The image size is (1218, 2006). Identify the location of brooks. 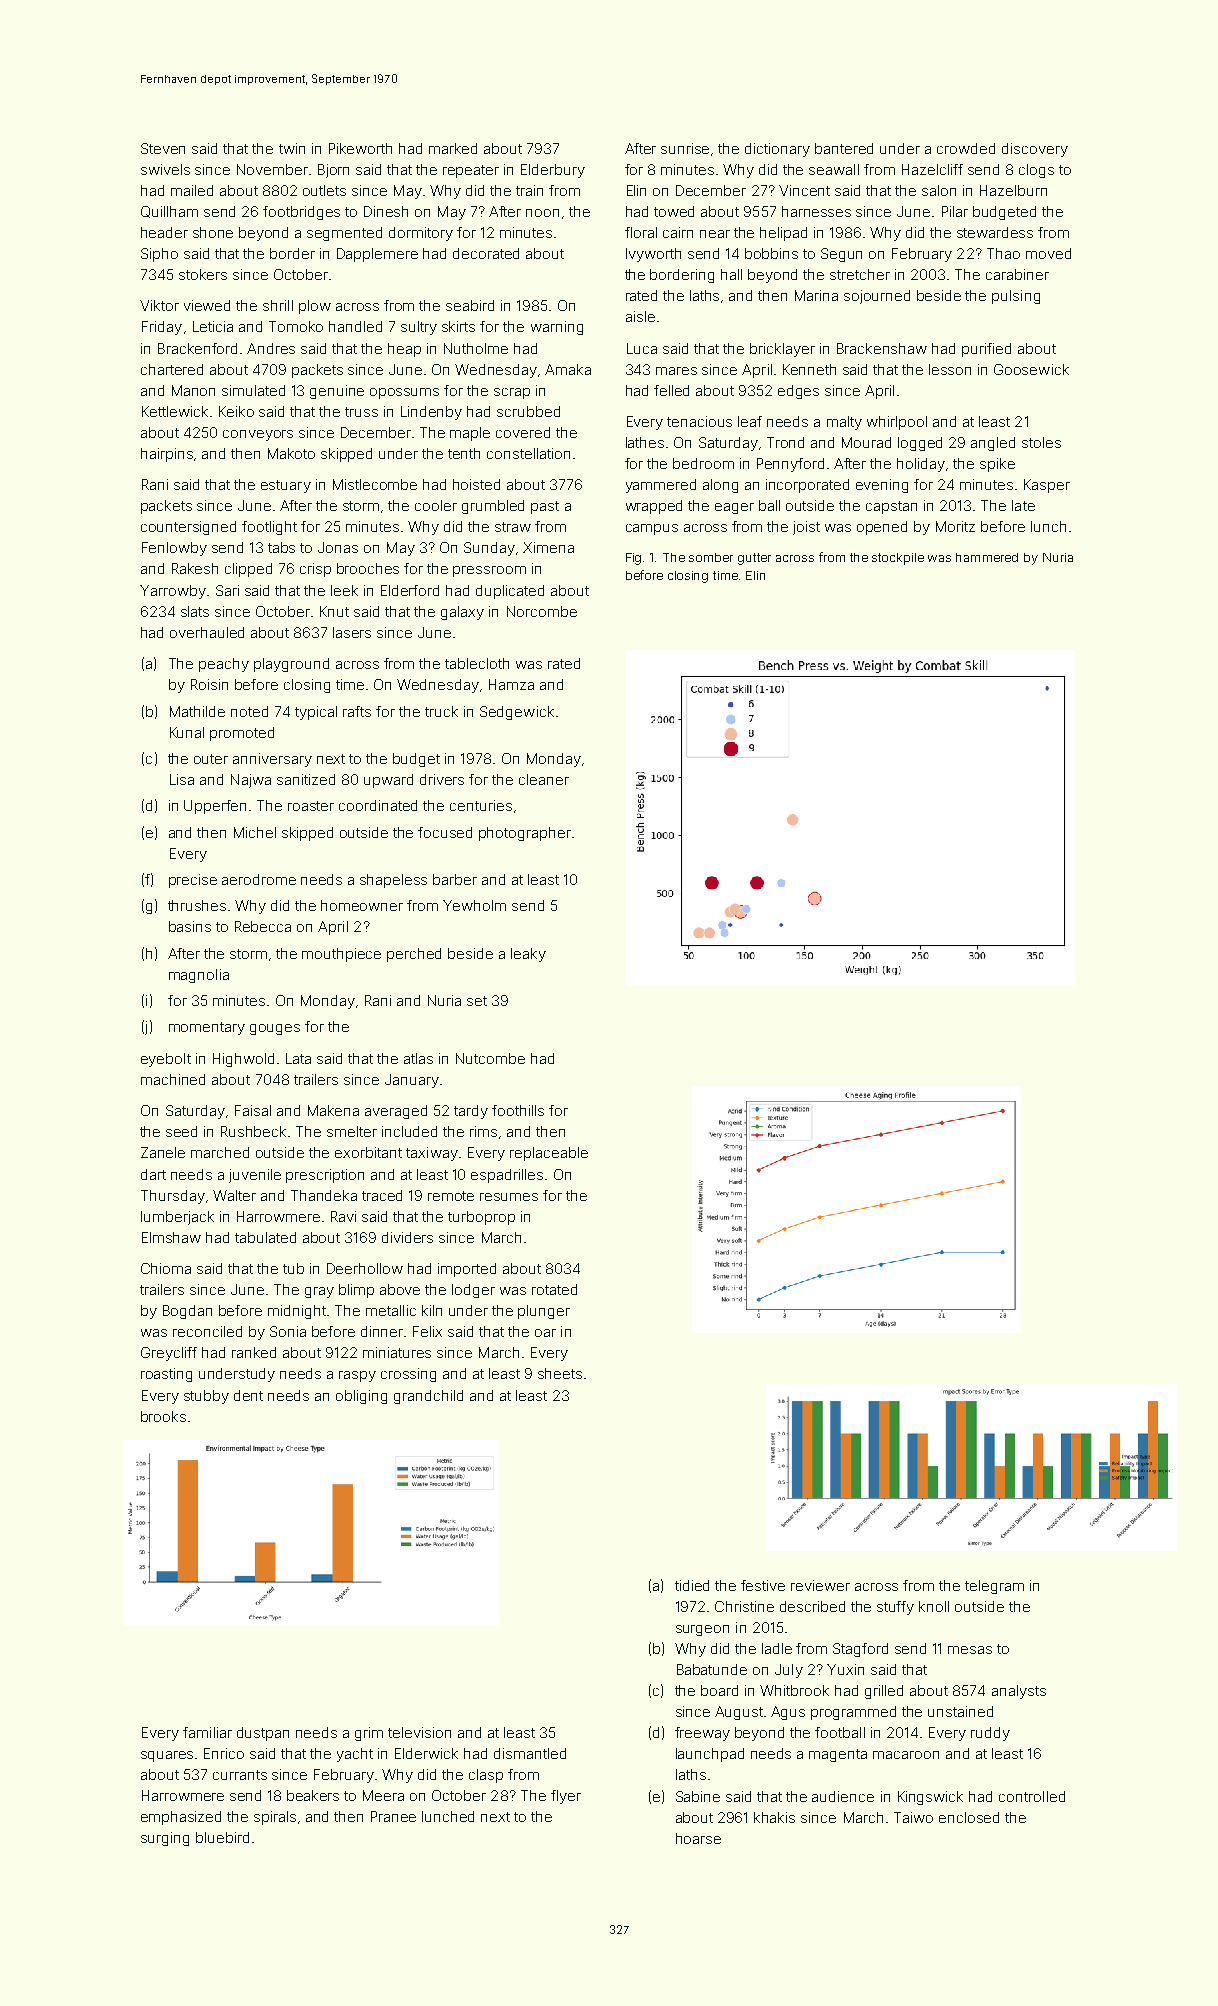
(163, 1416).
